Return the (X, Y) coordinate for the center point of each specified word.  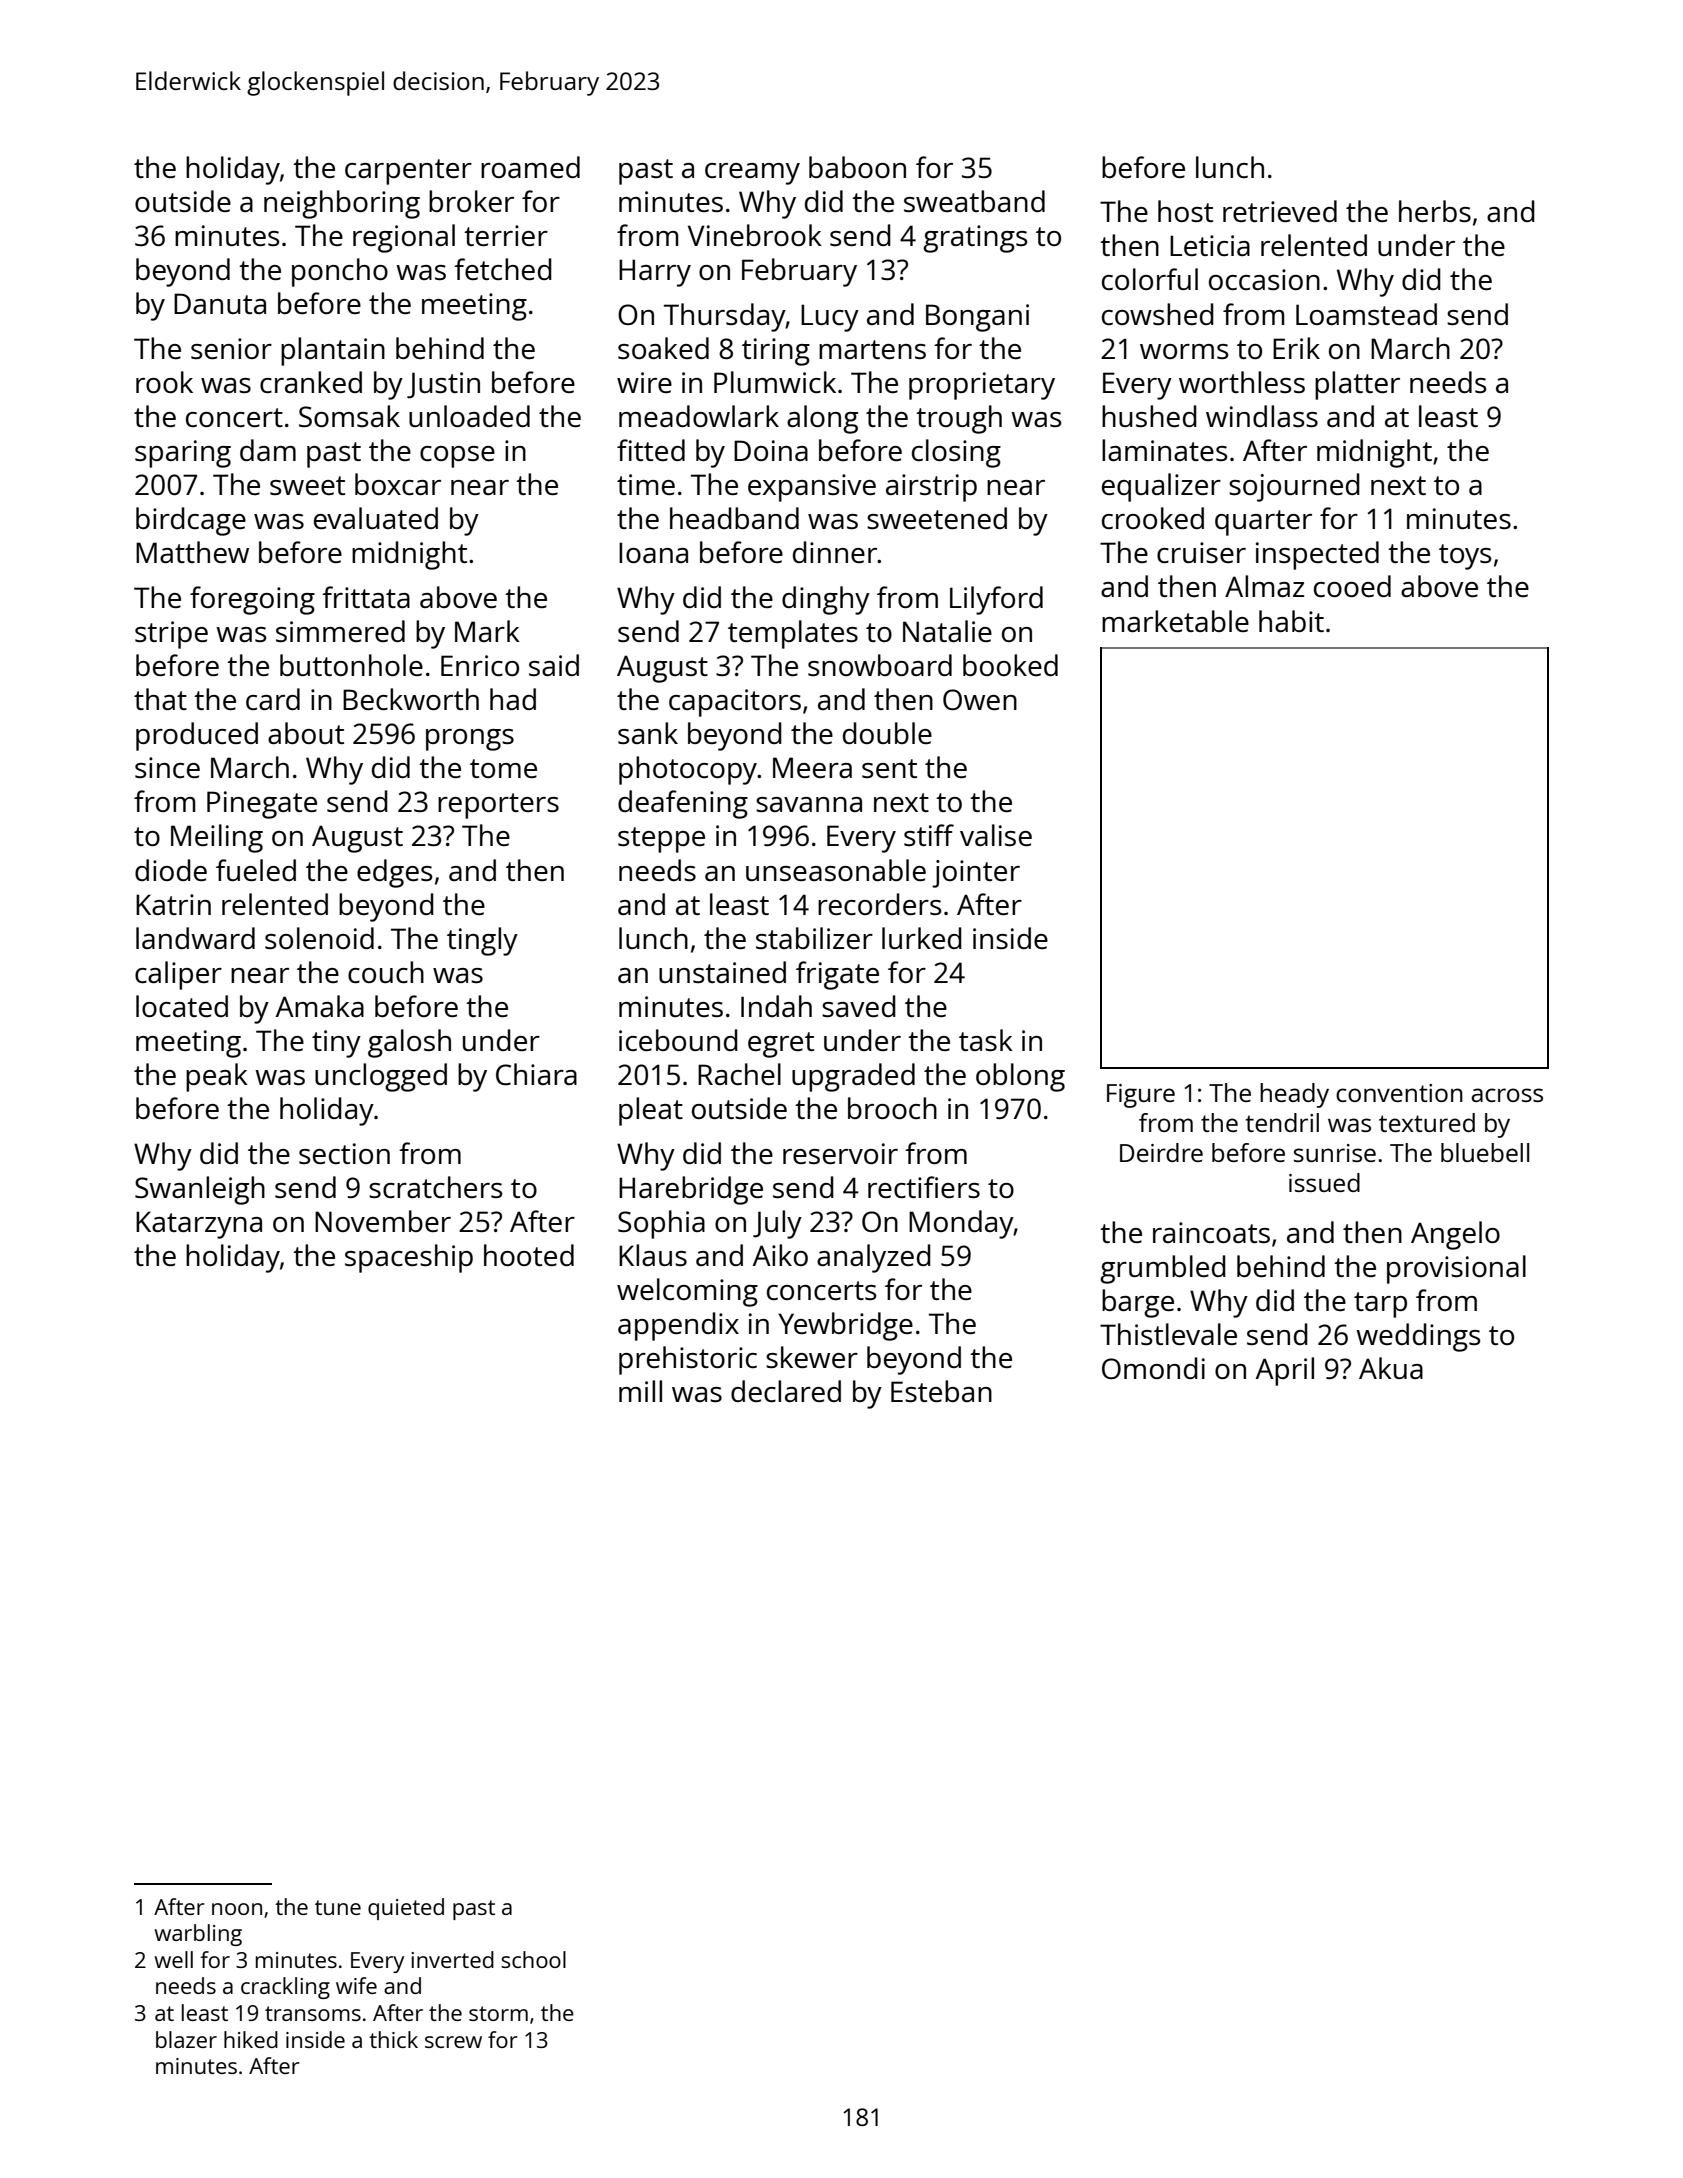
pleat (651, 1111)
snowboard (880, 665)
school (533, 1959)
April (1285, 1371)
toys (1465, 557)
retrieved (1280, 211)
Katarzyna (199, 1225)
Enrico (480, 665)
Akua (1391, 1368)
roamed (530, 167)
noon (237, 1909)
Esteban (941, 1391)
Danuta (220, 303)
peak (217, 1077)
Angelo (1455, 1235)
